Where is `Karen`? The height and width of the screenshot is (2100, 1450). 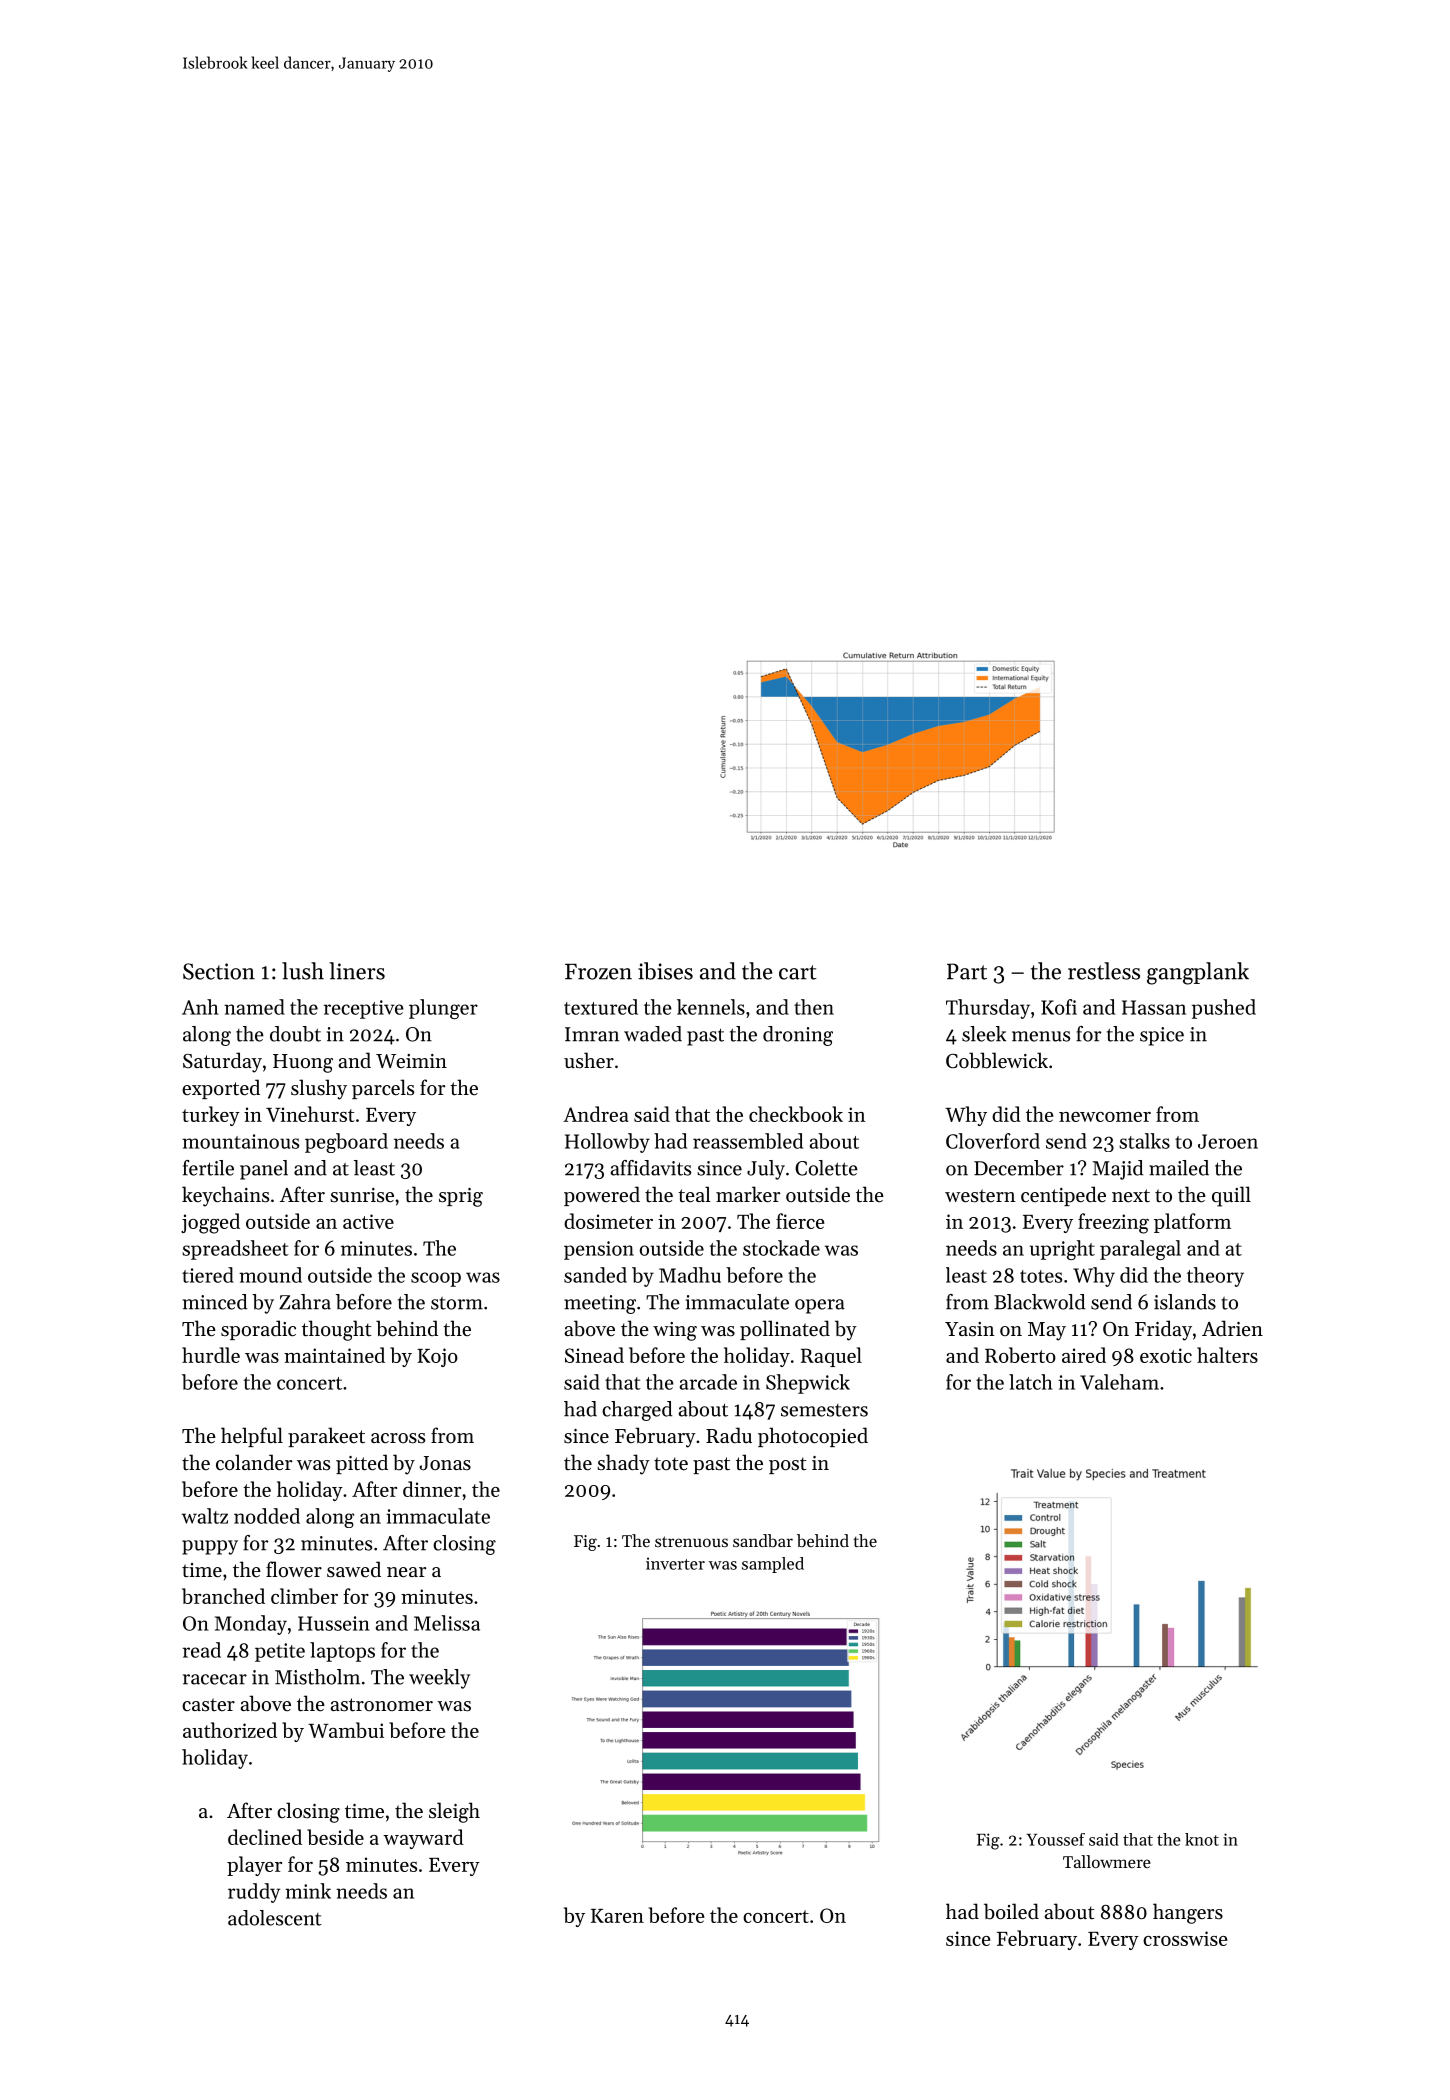 Karen is located at coordinates (617, 1916).
